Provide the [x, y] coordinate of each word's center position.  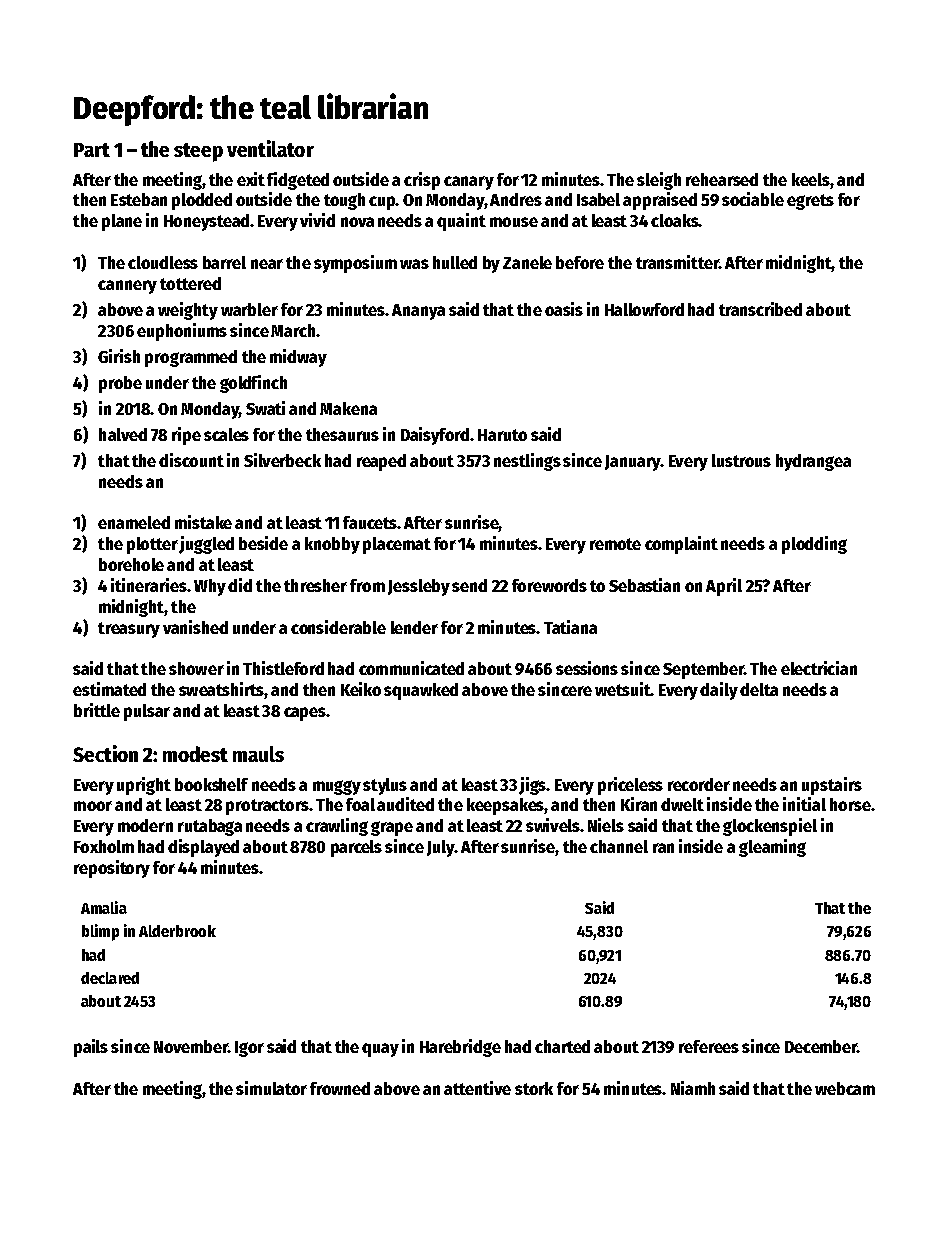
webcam [845, 1088]
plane [122, 222]
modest [195, 754]
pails [91, 1048]
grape [392, 828]
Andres [516, 199]
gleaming [772, 848]
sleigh [659, 181]
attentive [477, 1088]
